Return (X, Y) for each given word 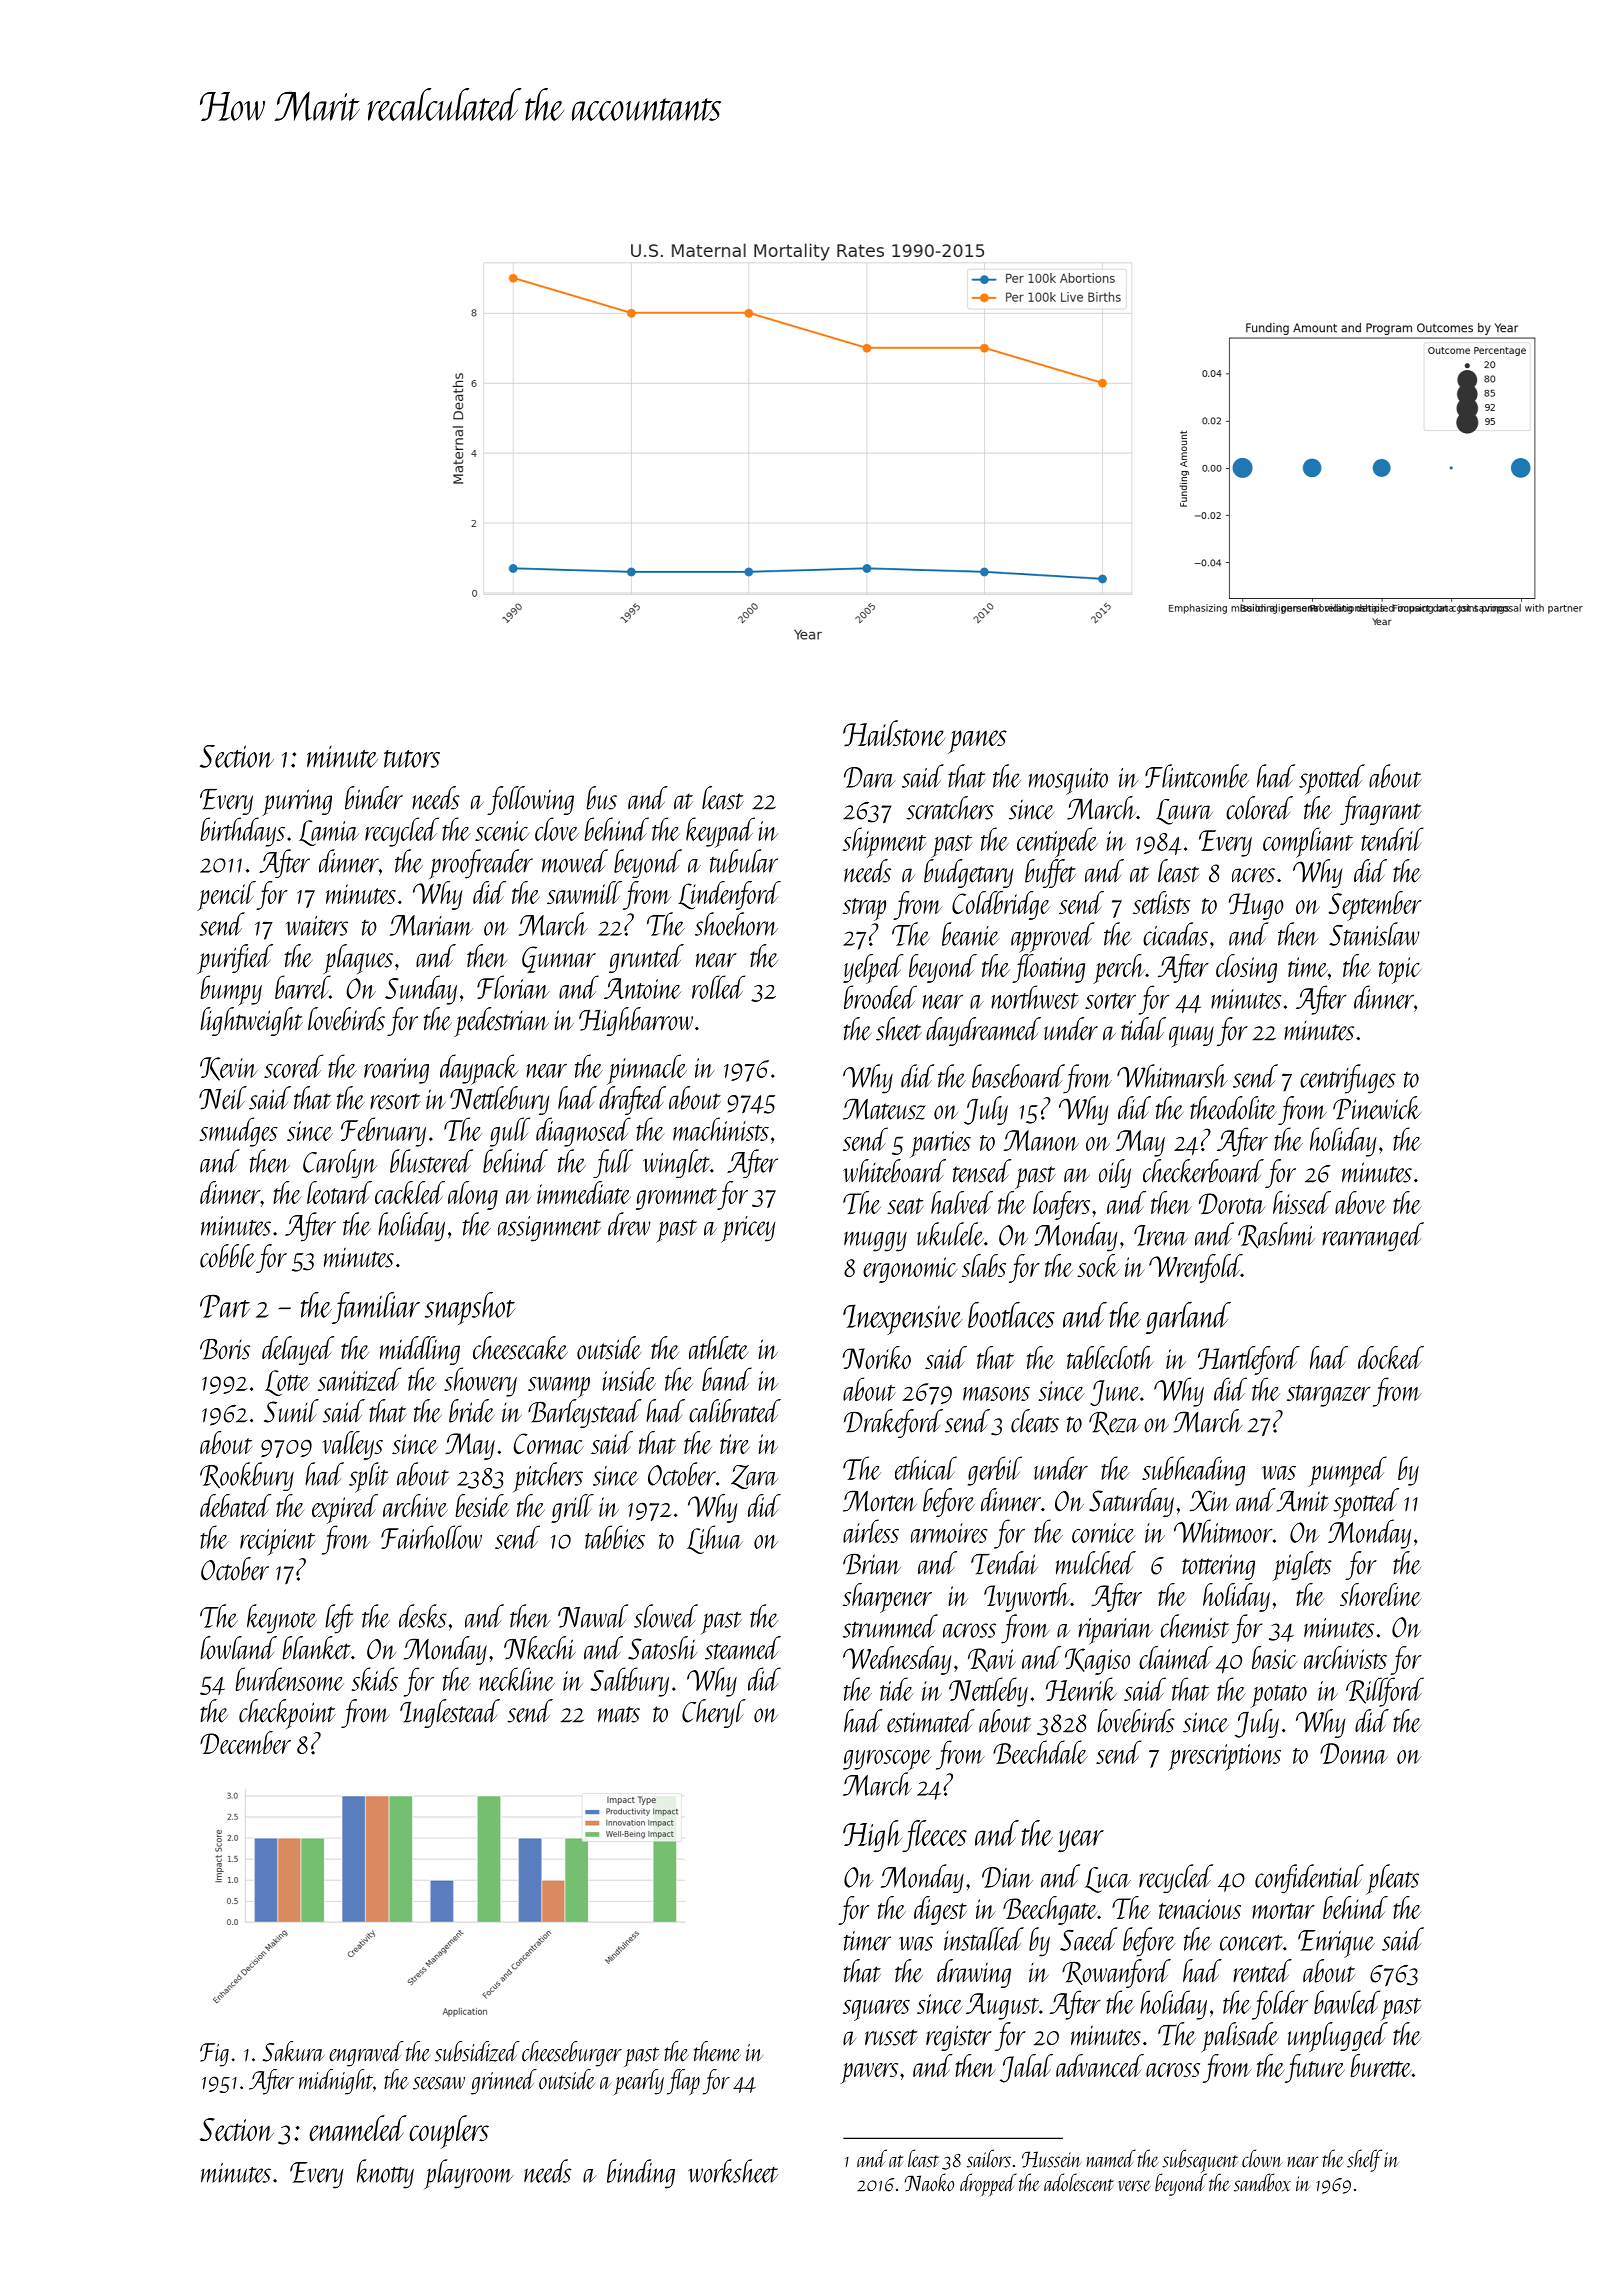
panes (977, 742)
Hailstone (894, 733)
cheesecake (520, 1348)
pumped (1348, 1471)
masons (996, 1394)
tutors (412, 759)
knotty (385, 2174)
